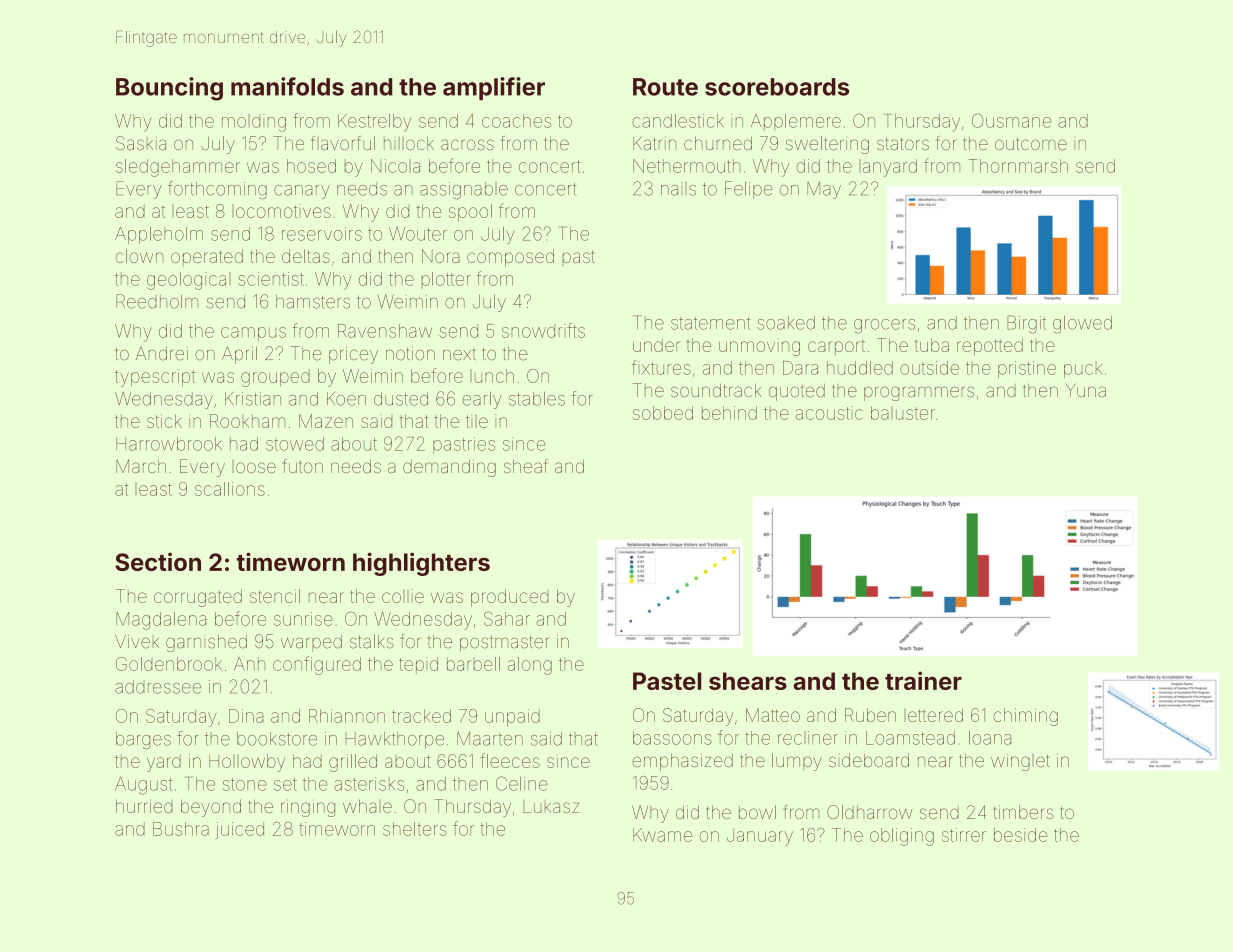  What do you see at coordinates (665, 87) in the image?
I see `Route` at bounding box center [665, 87].
